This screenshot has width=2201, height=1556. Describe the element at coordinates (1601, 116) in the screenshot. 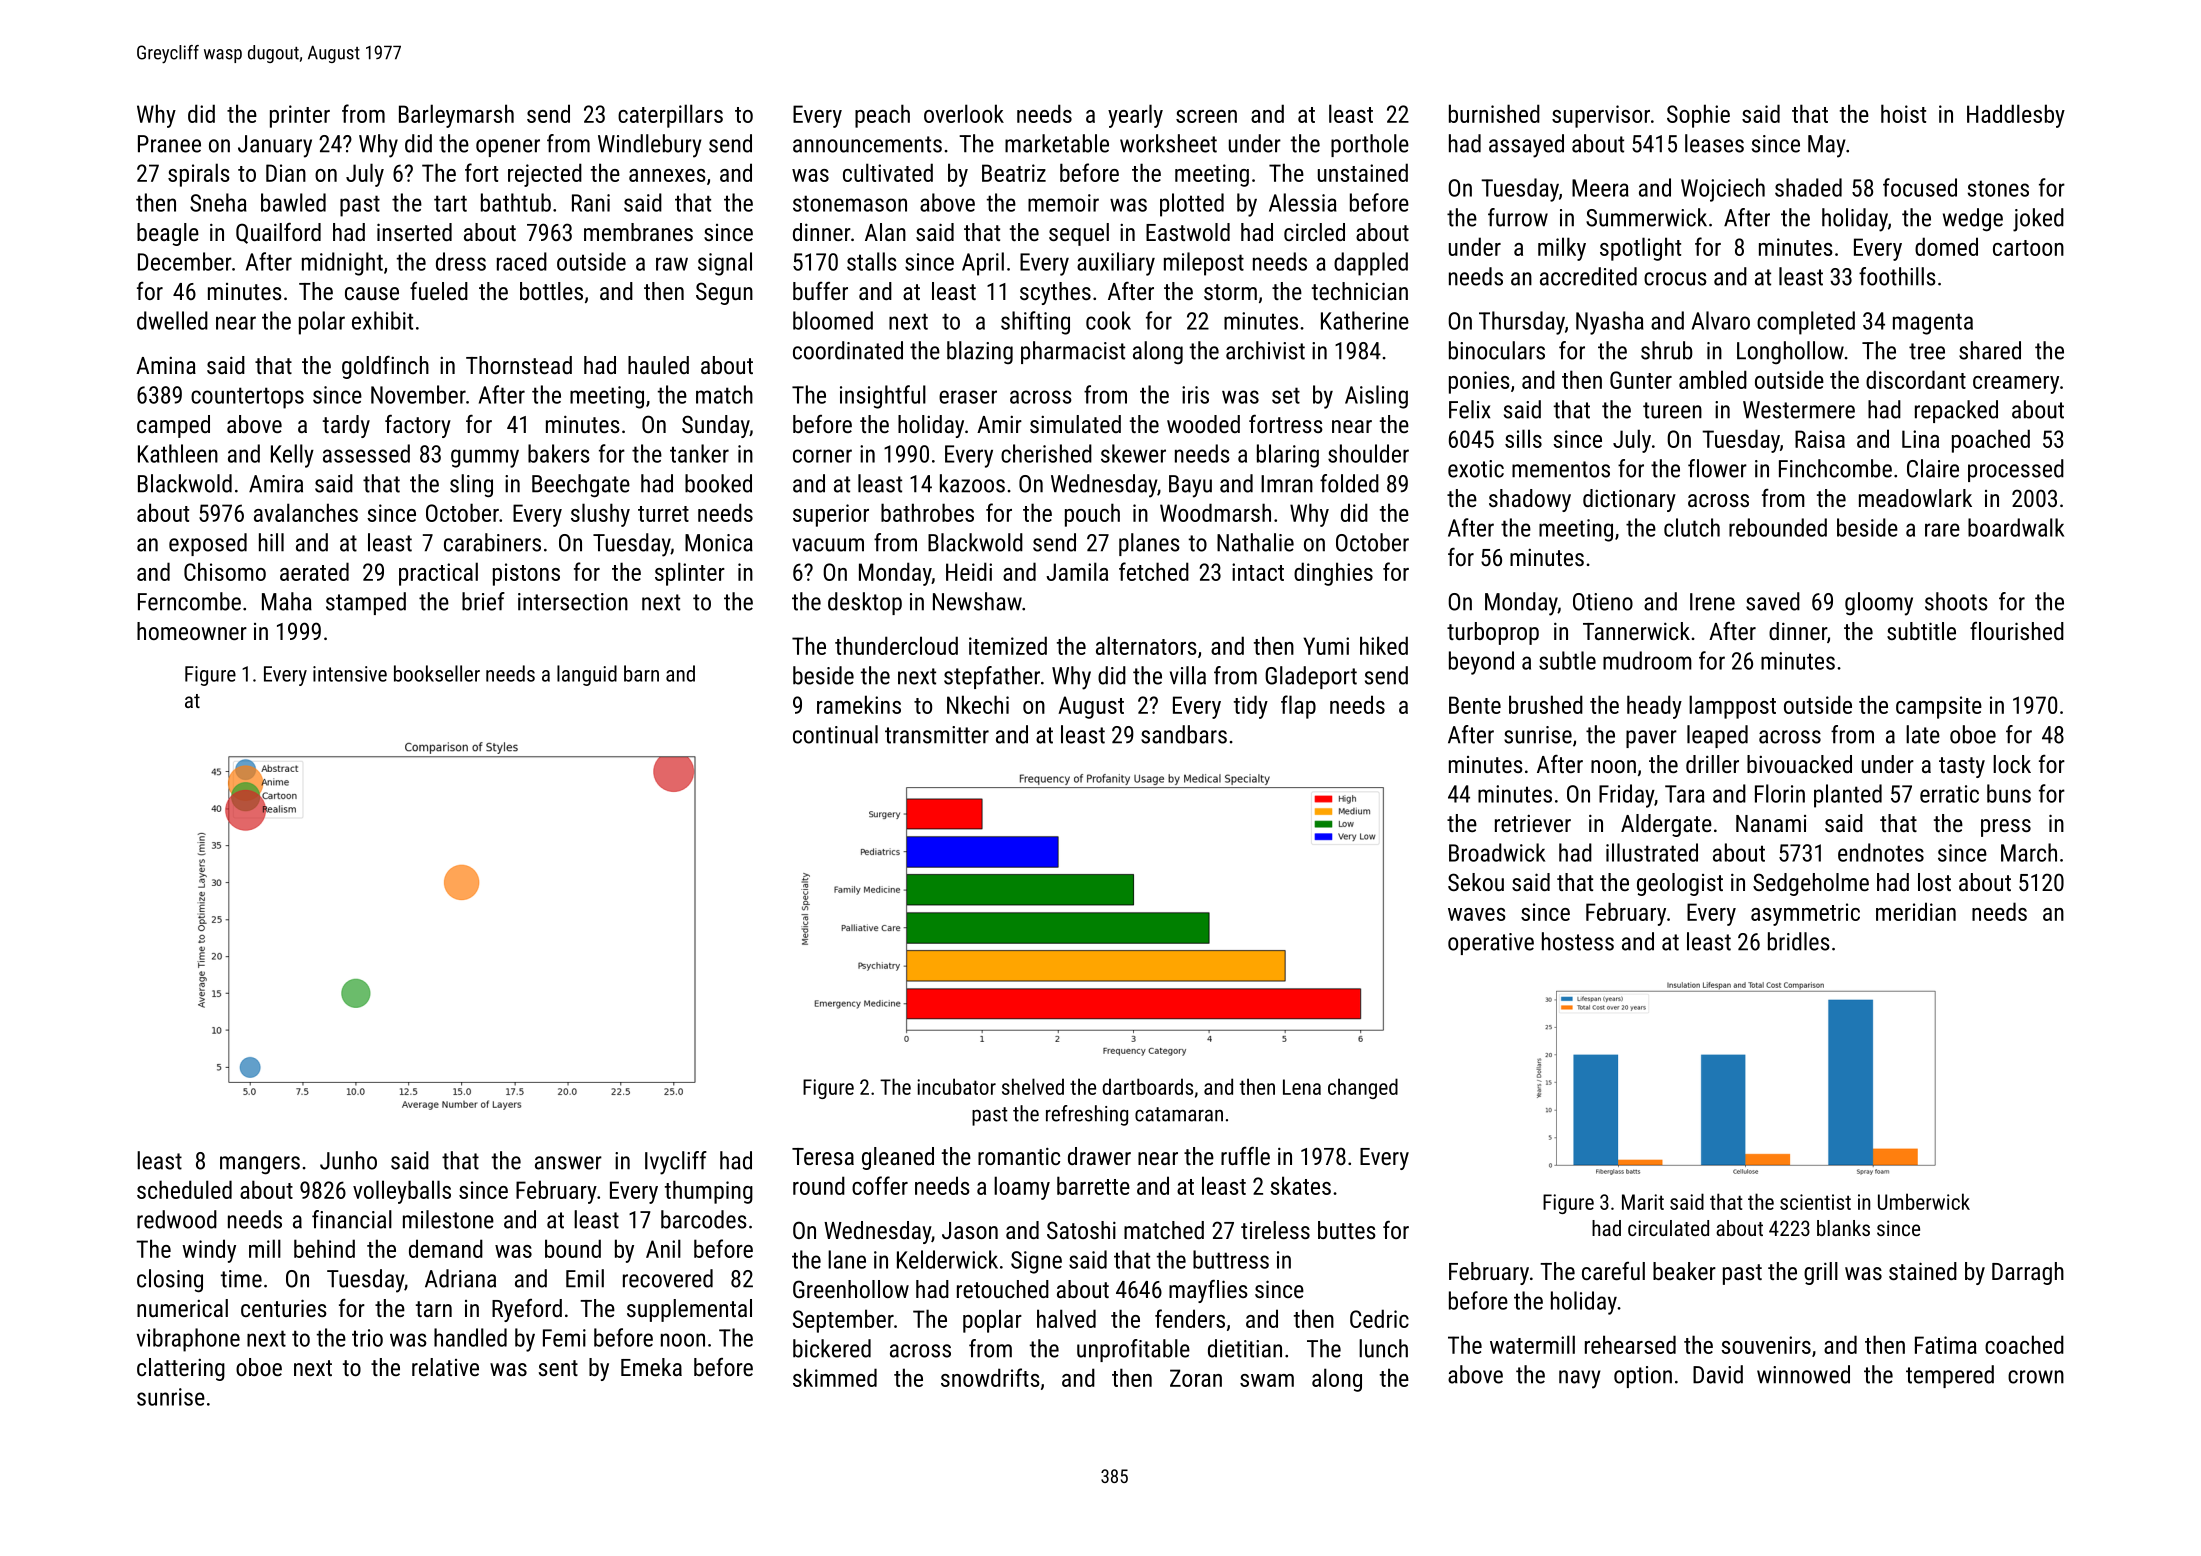

I see `supervisor` at that location.
